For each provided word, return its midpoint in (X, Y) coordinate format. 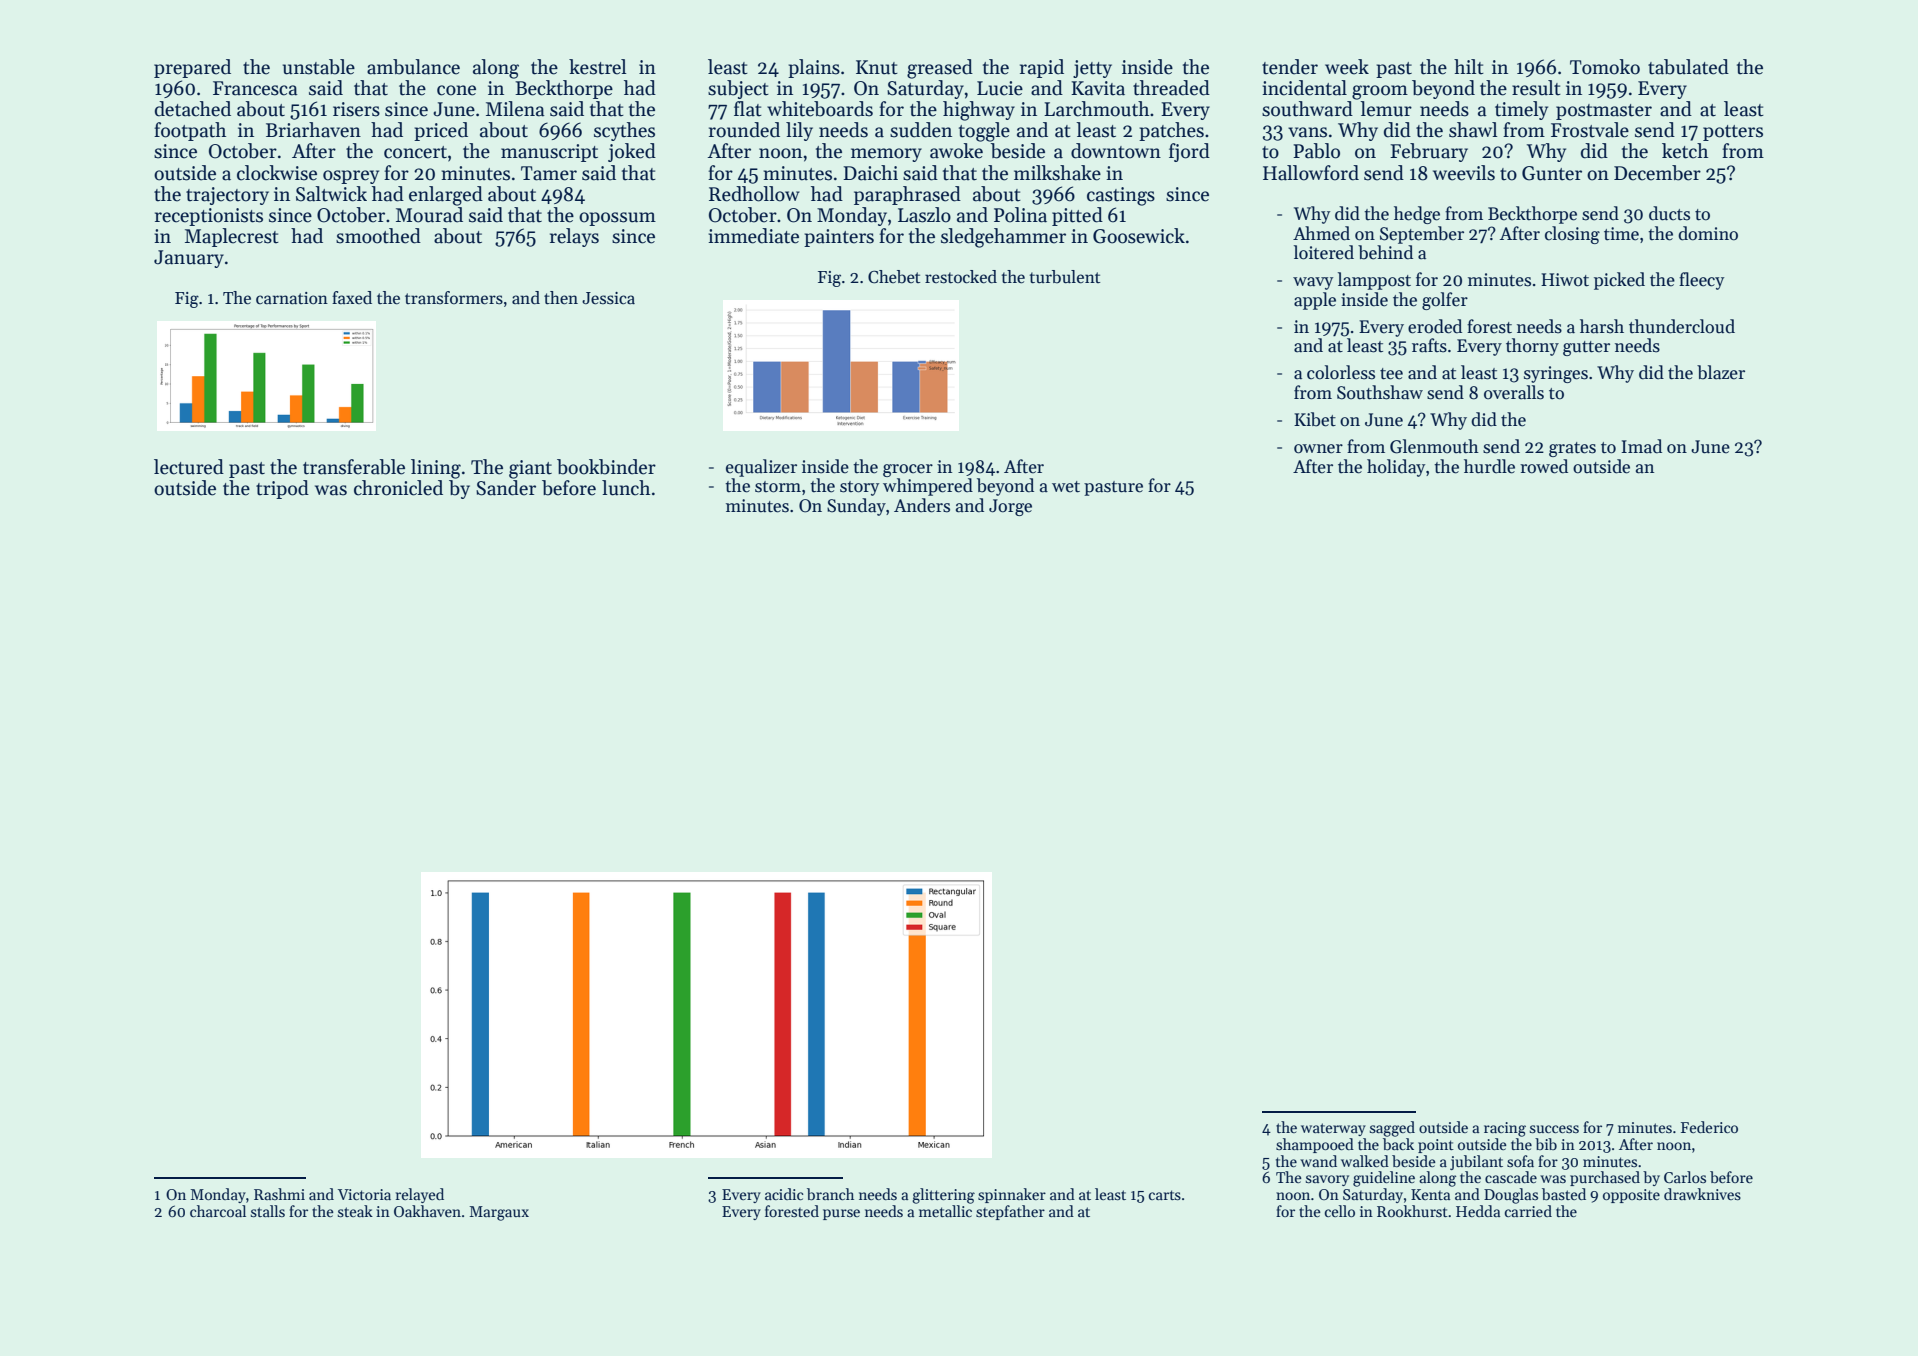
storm (778, 487)
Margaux (499, 1213)
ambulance (413, 67)
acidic (784, 1194)
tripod (282, 489)
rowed (1544, 466)
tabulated (1688, 67)
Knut (877, 67)
